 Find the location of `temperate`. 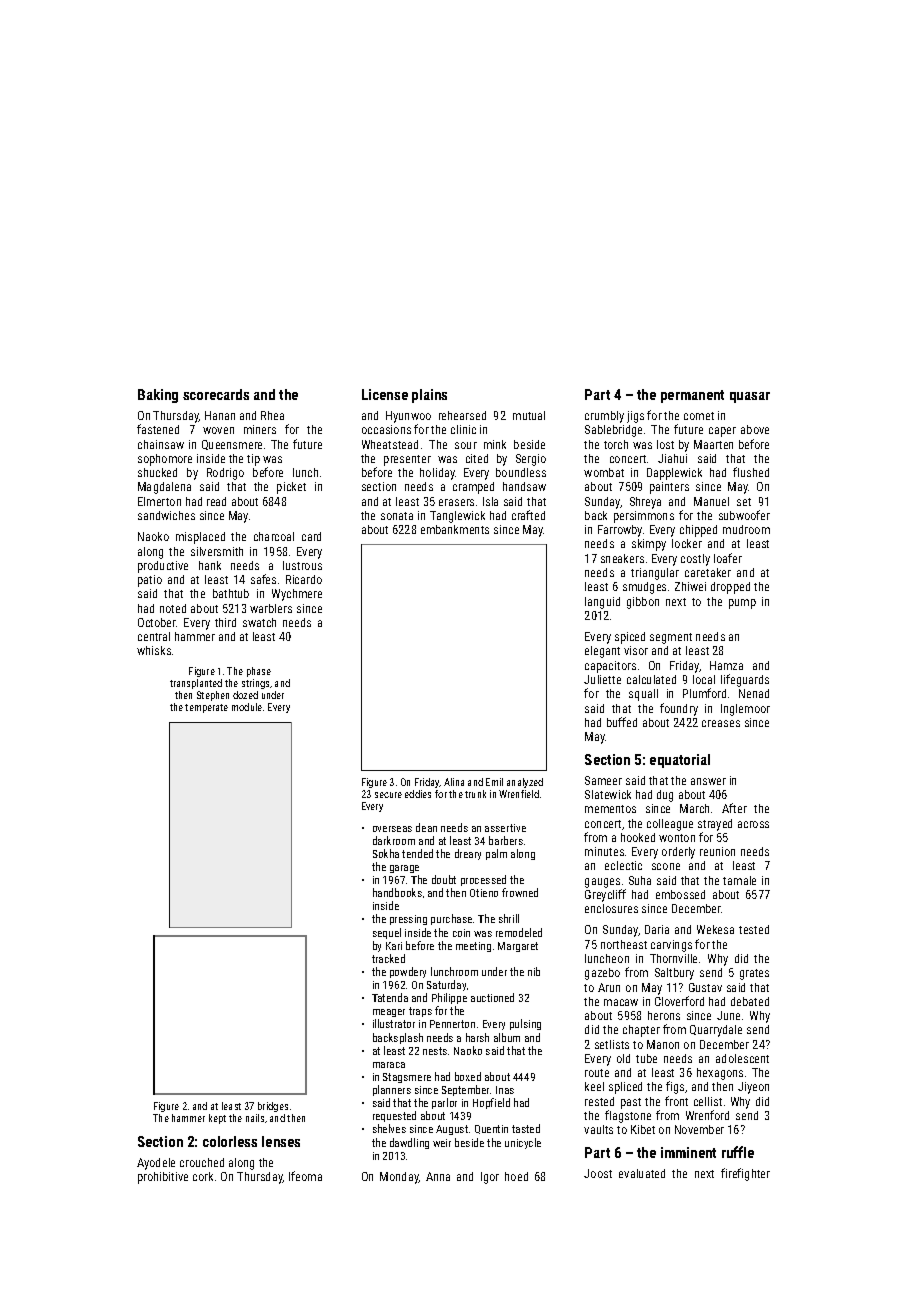

temperate is located at coordinates (206, 708).
